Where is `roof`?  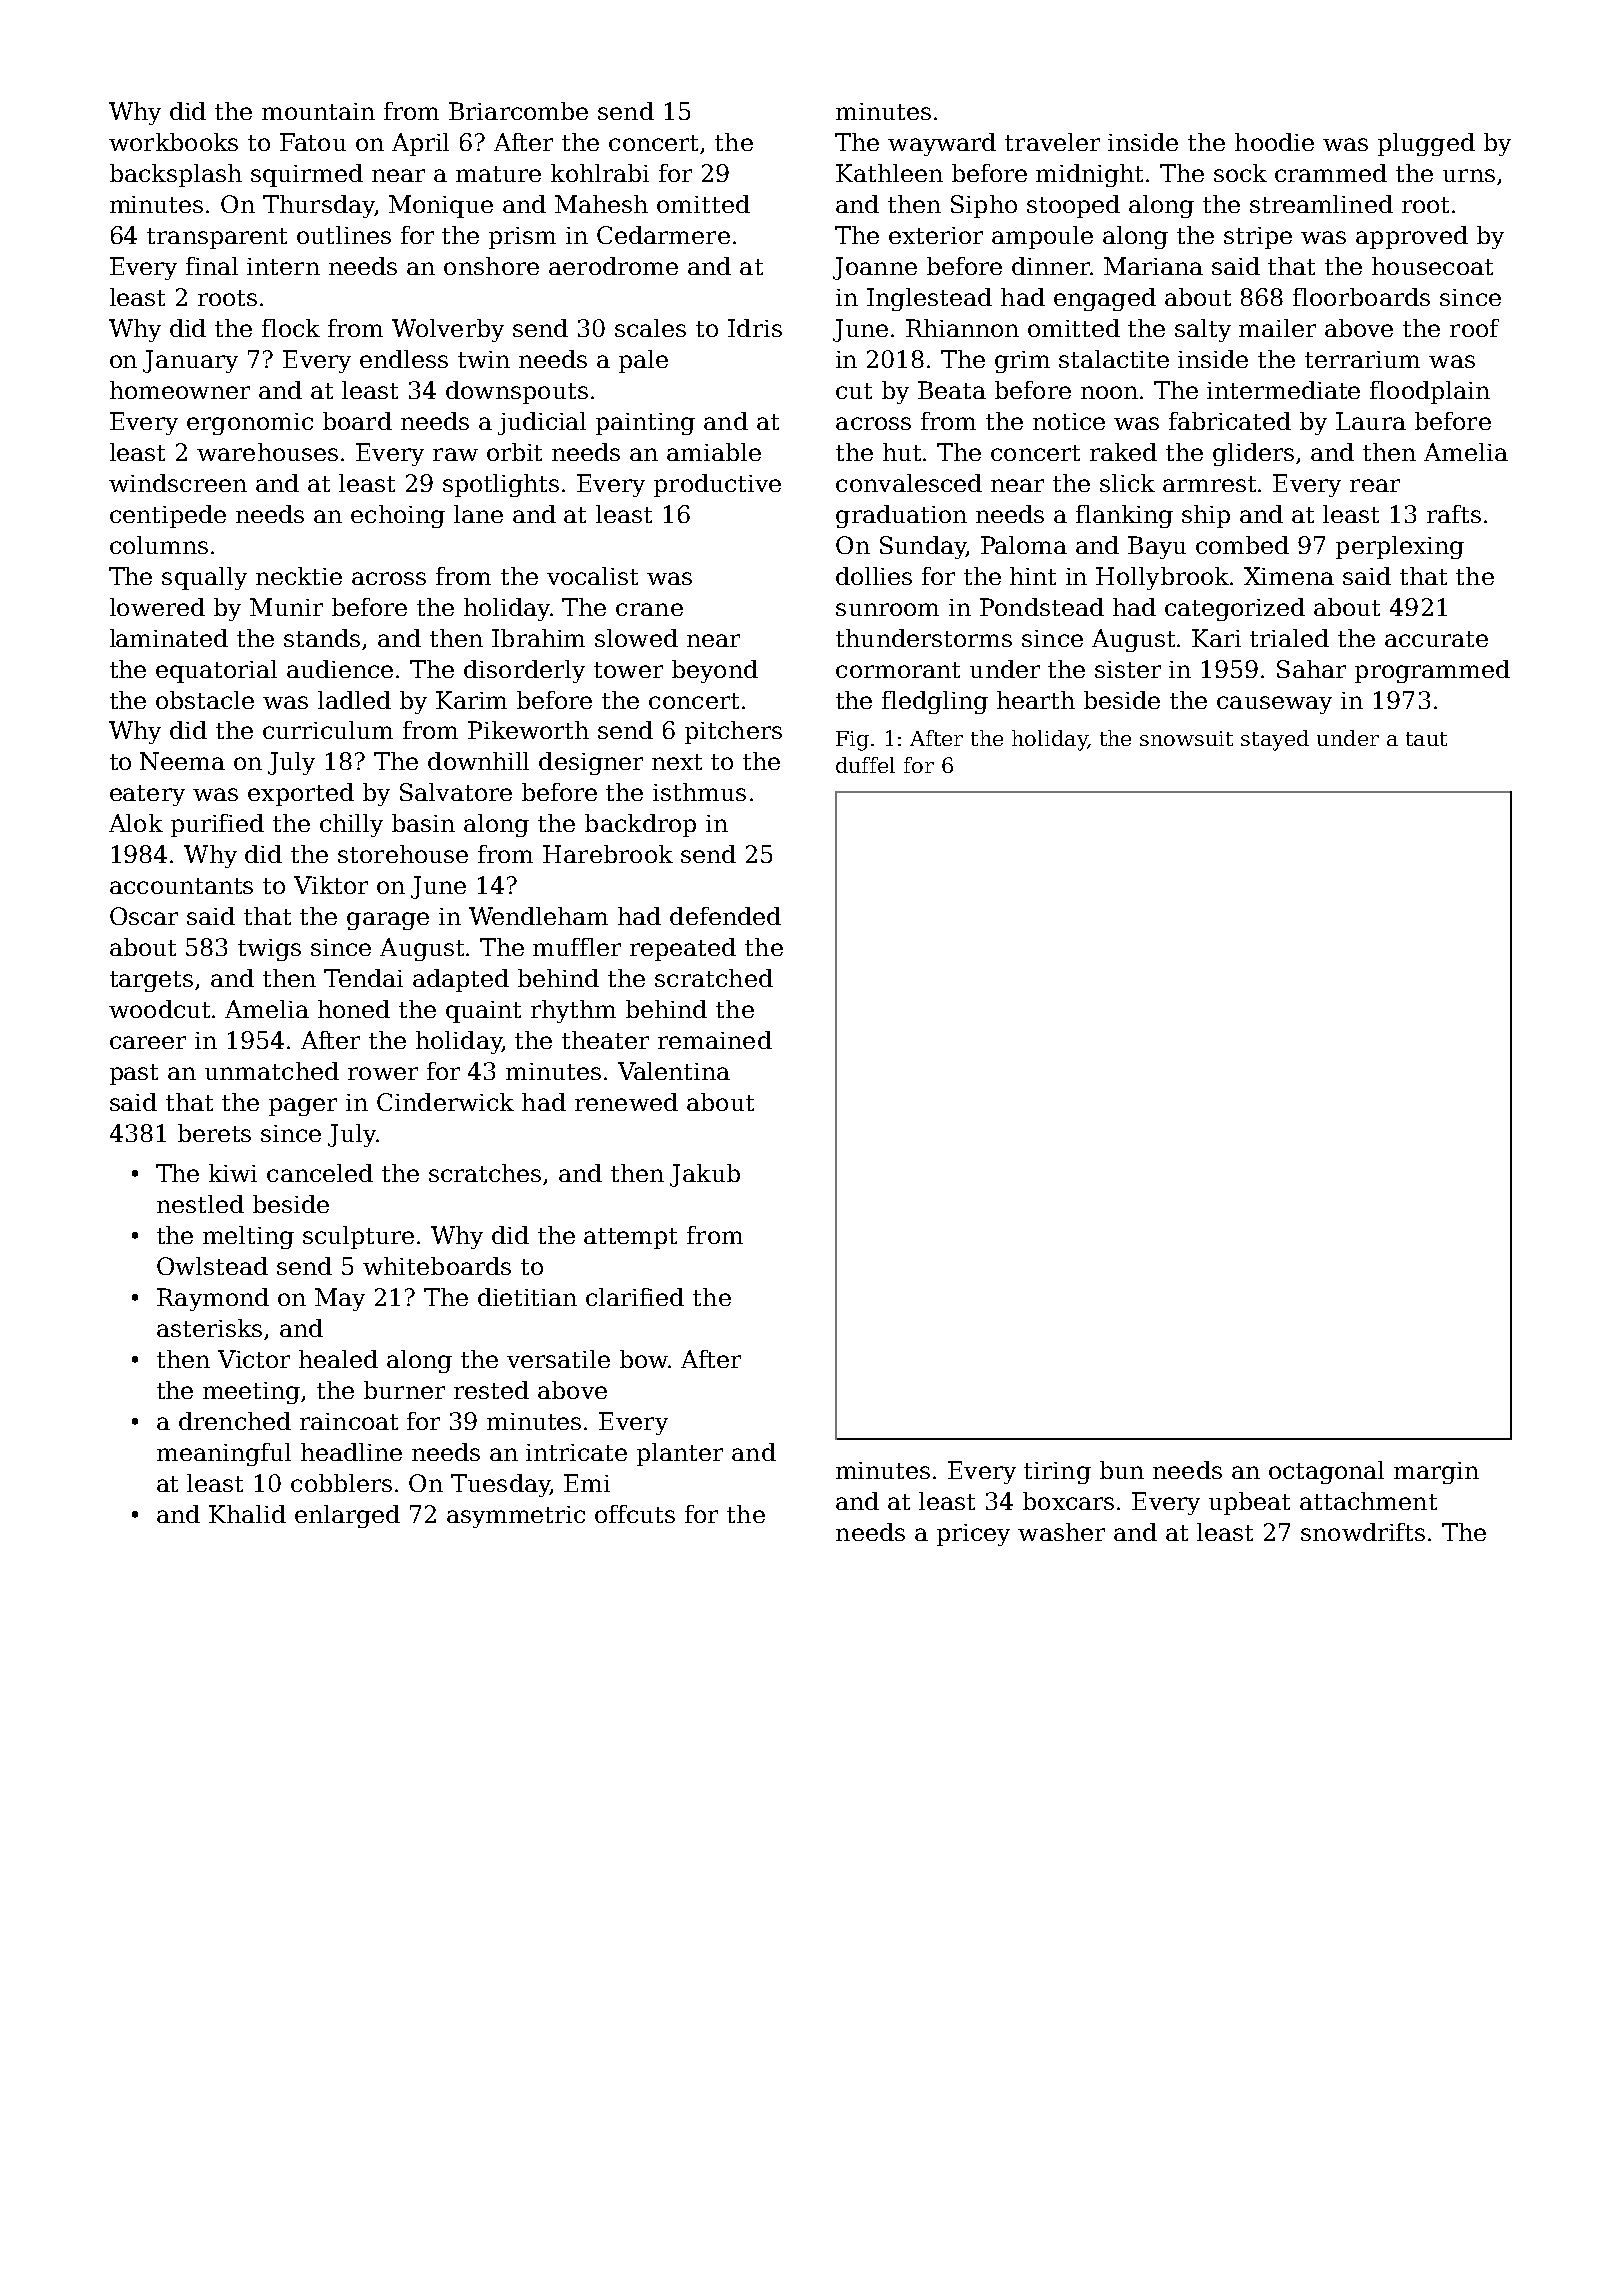
roof is located at coordinates (1474, 328).
